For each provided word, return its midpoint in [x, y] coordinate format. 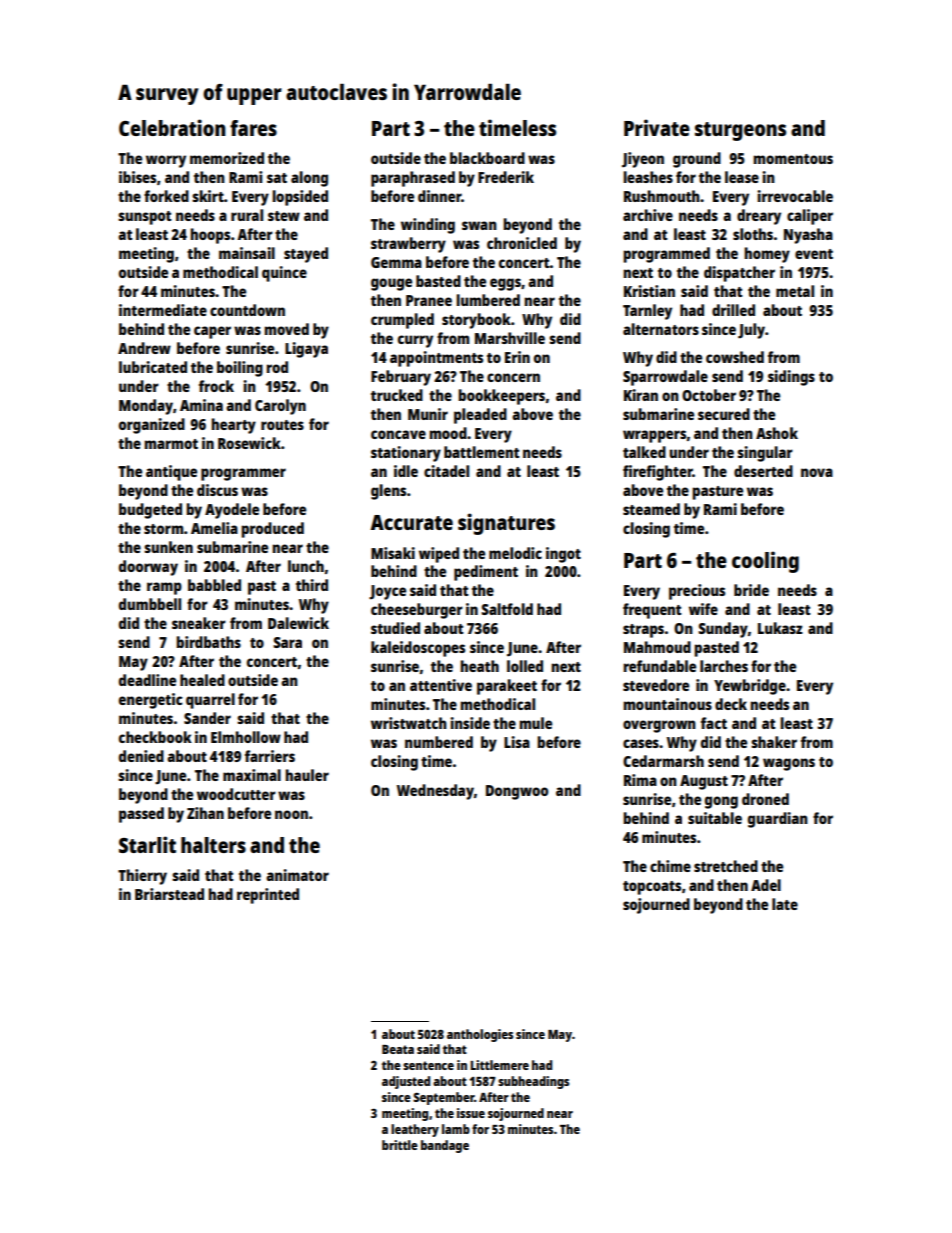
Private [657, 127]
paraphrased [413, 179]
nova [817, 472]
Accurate [411, 522]
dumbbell [150, 604]
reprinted [268, 896]
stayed [306, 255]
